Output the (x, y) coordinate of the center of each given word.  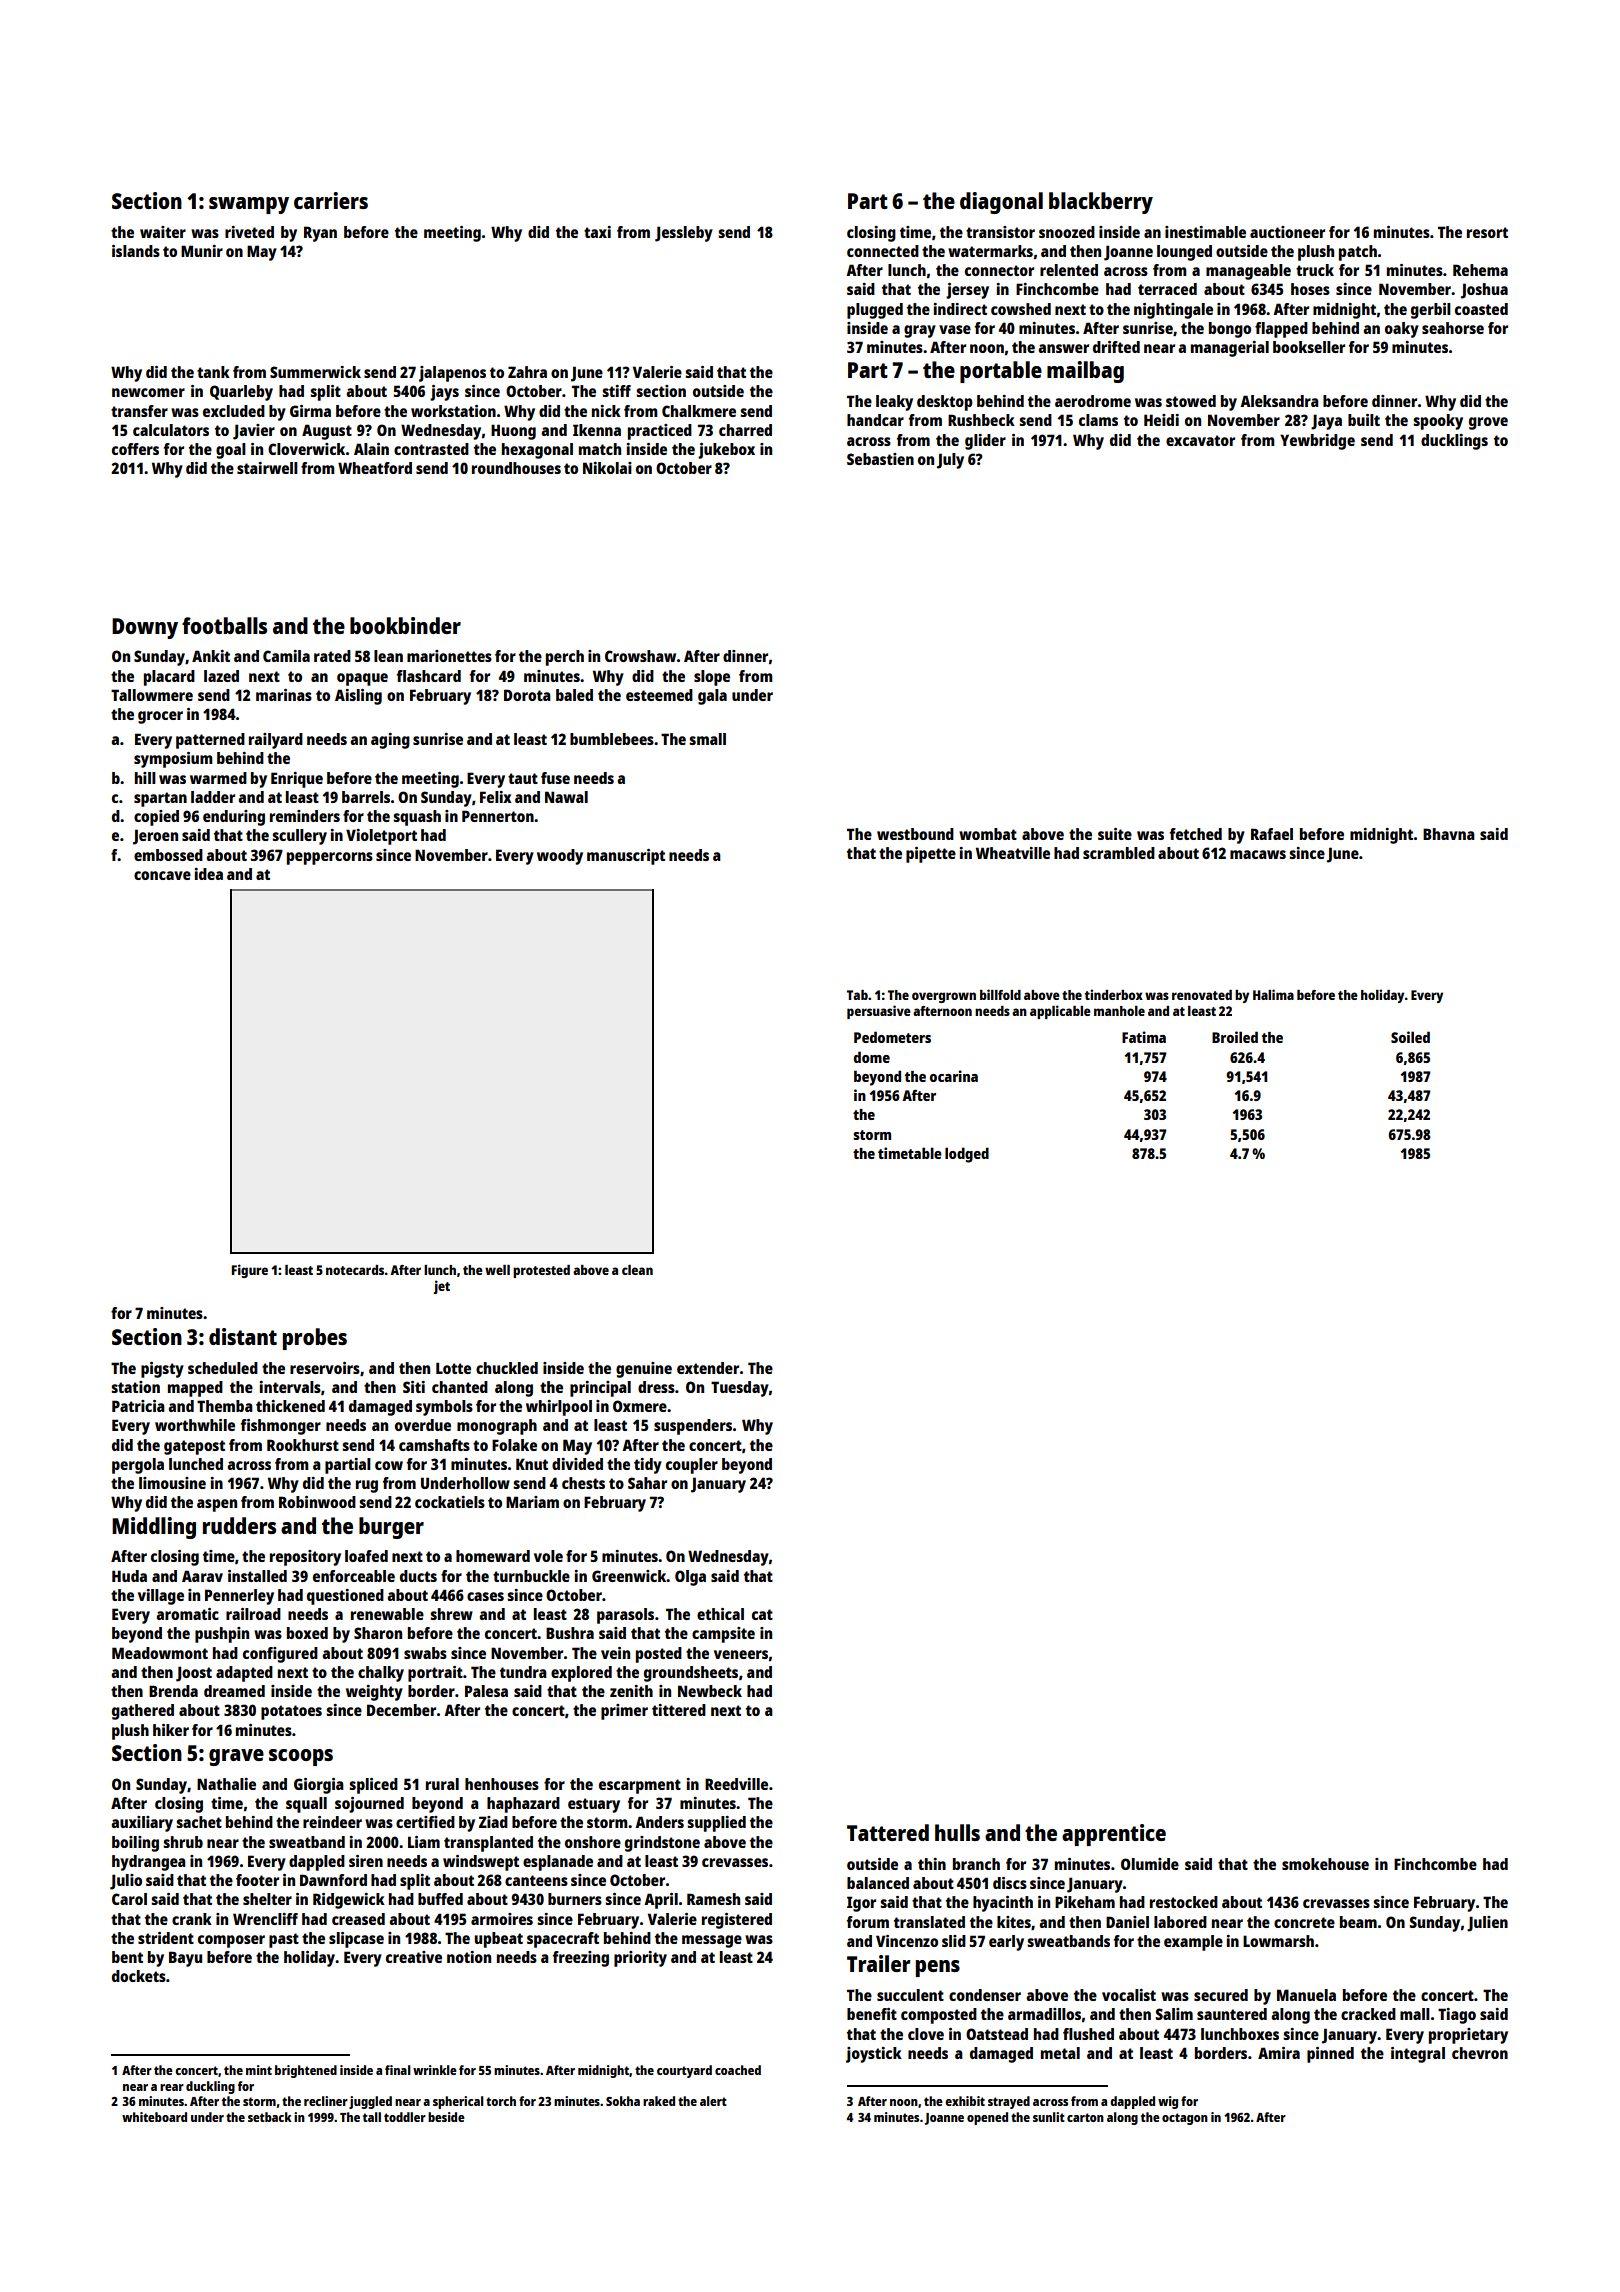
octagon (1185, 2119)
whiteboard (154, 2117)
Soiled (1410, 1037)
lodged (967, 1155)
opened (987, 2118)
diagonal (1001, 203)
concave (162, 875)
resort (1487, 232)
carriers (331, 200)
